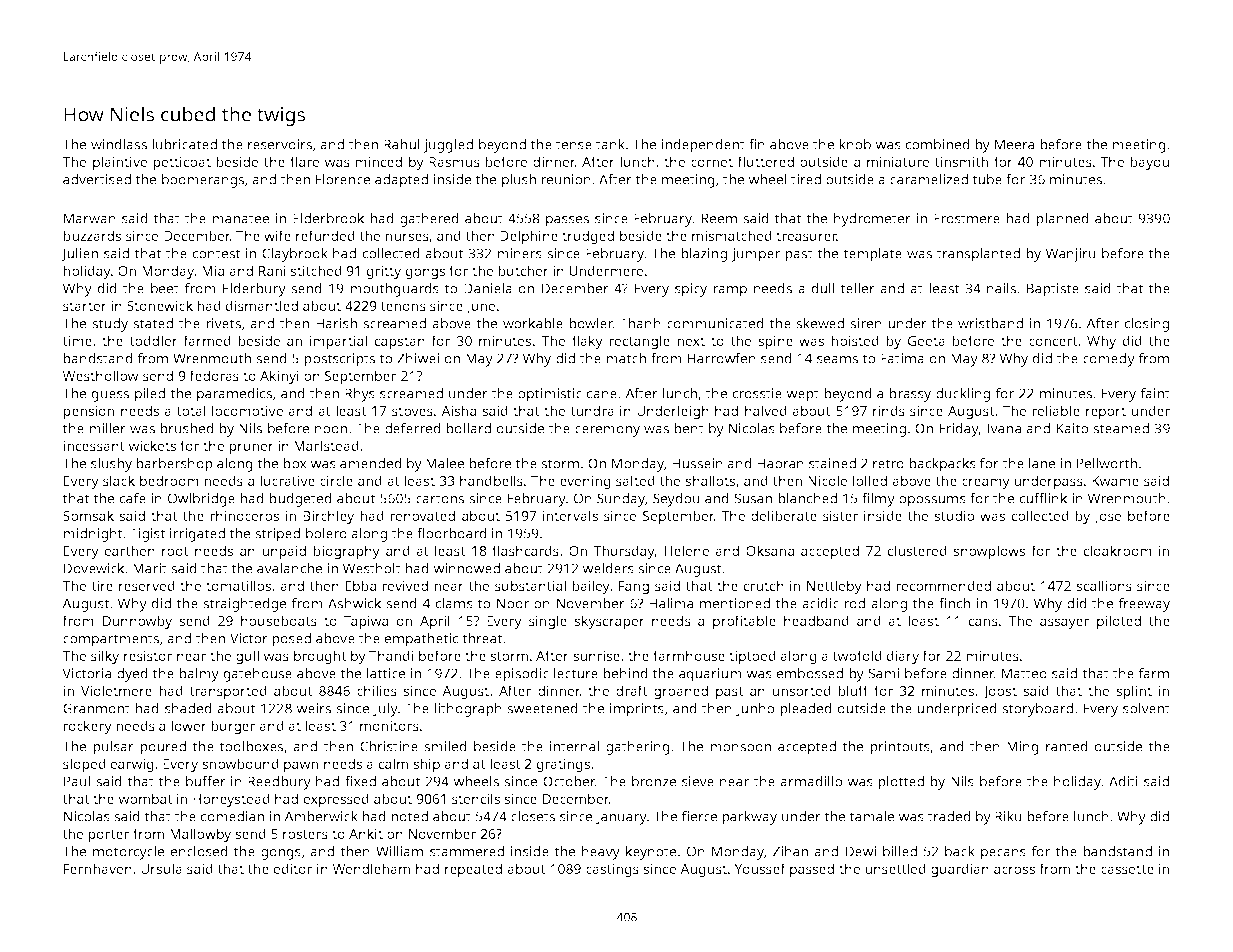  Describe the element at coordinates (279, 377) in the document. I see `Akinyi` at that location.
